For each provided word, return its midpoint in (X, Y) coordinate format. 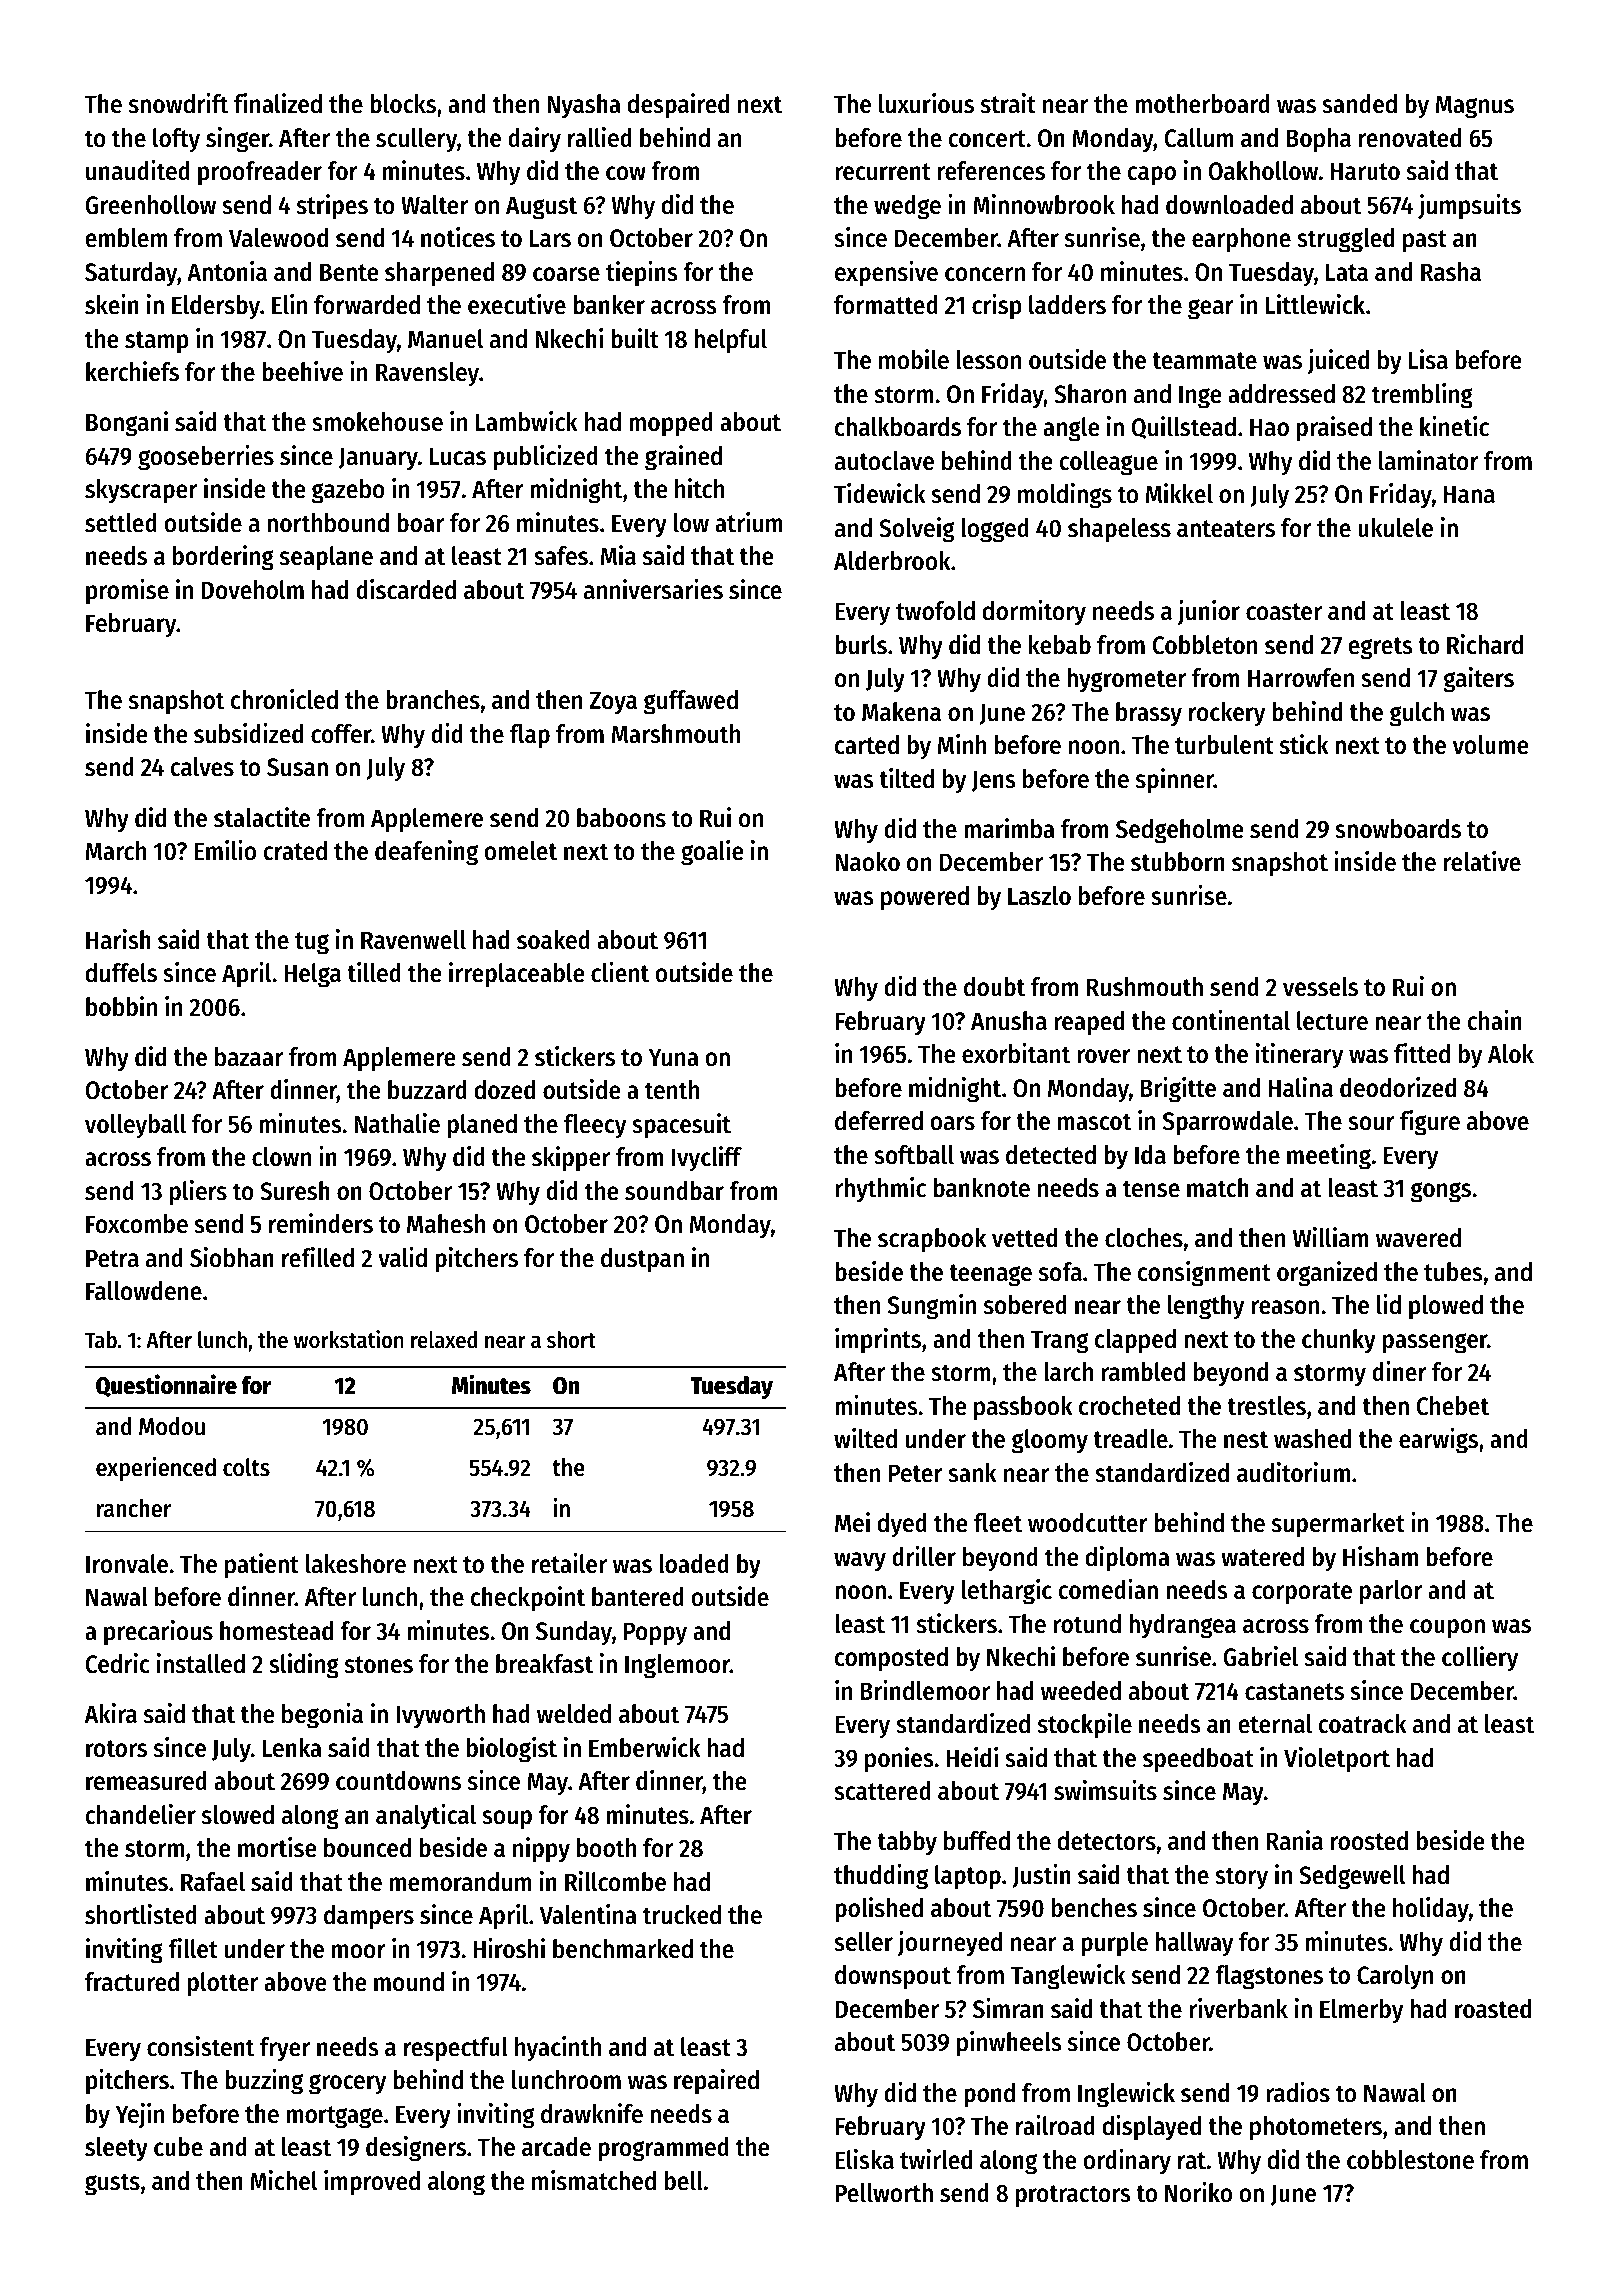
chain (1494, 1020)
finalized (278, 103)
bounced (367, 1848)
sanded (1359, 104)
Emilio (225, 850)
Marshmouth (676, 734)
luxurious (926, 103)
